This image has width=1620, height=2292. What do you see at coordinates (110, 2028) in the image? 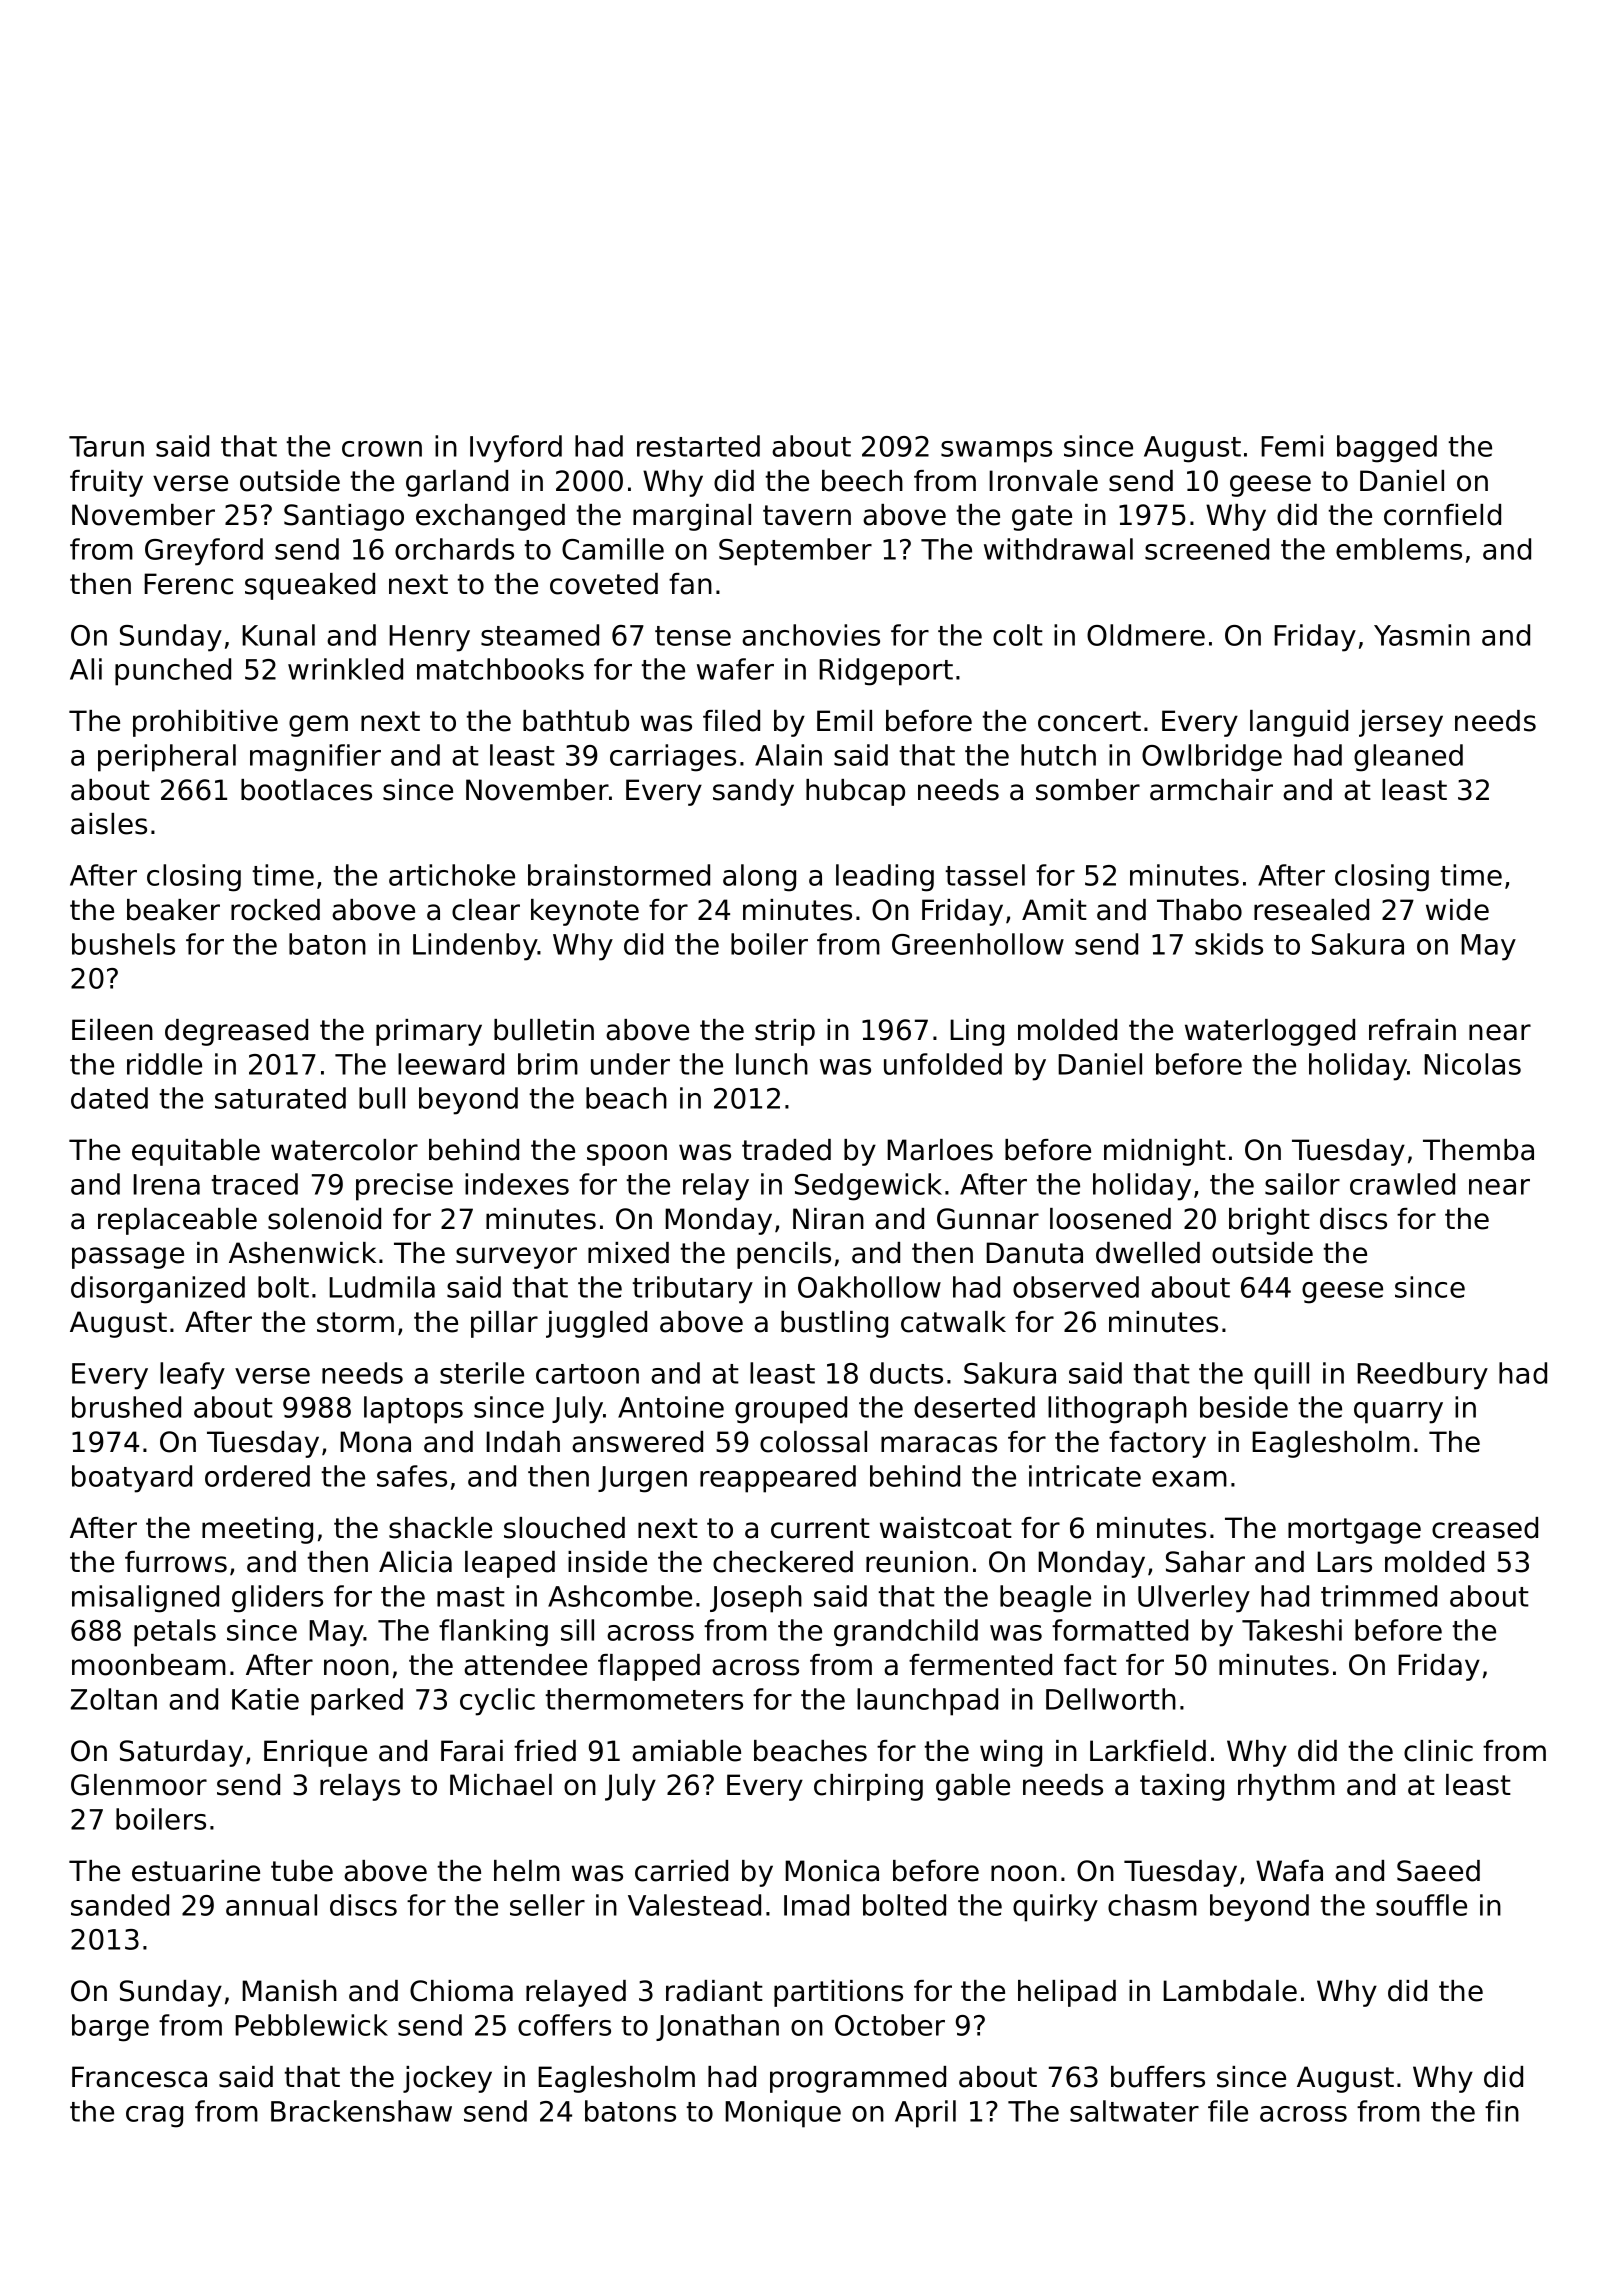
I see `barge` at bounding box center [110, 2028].
